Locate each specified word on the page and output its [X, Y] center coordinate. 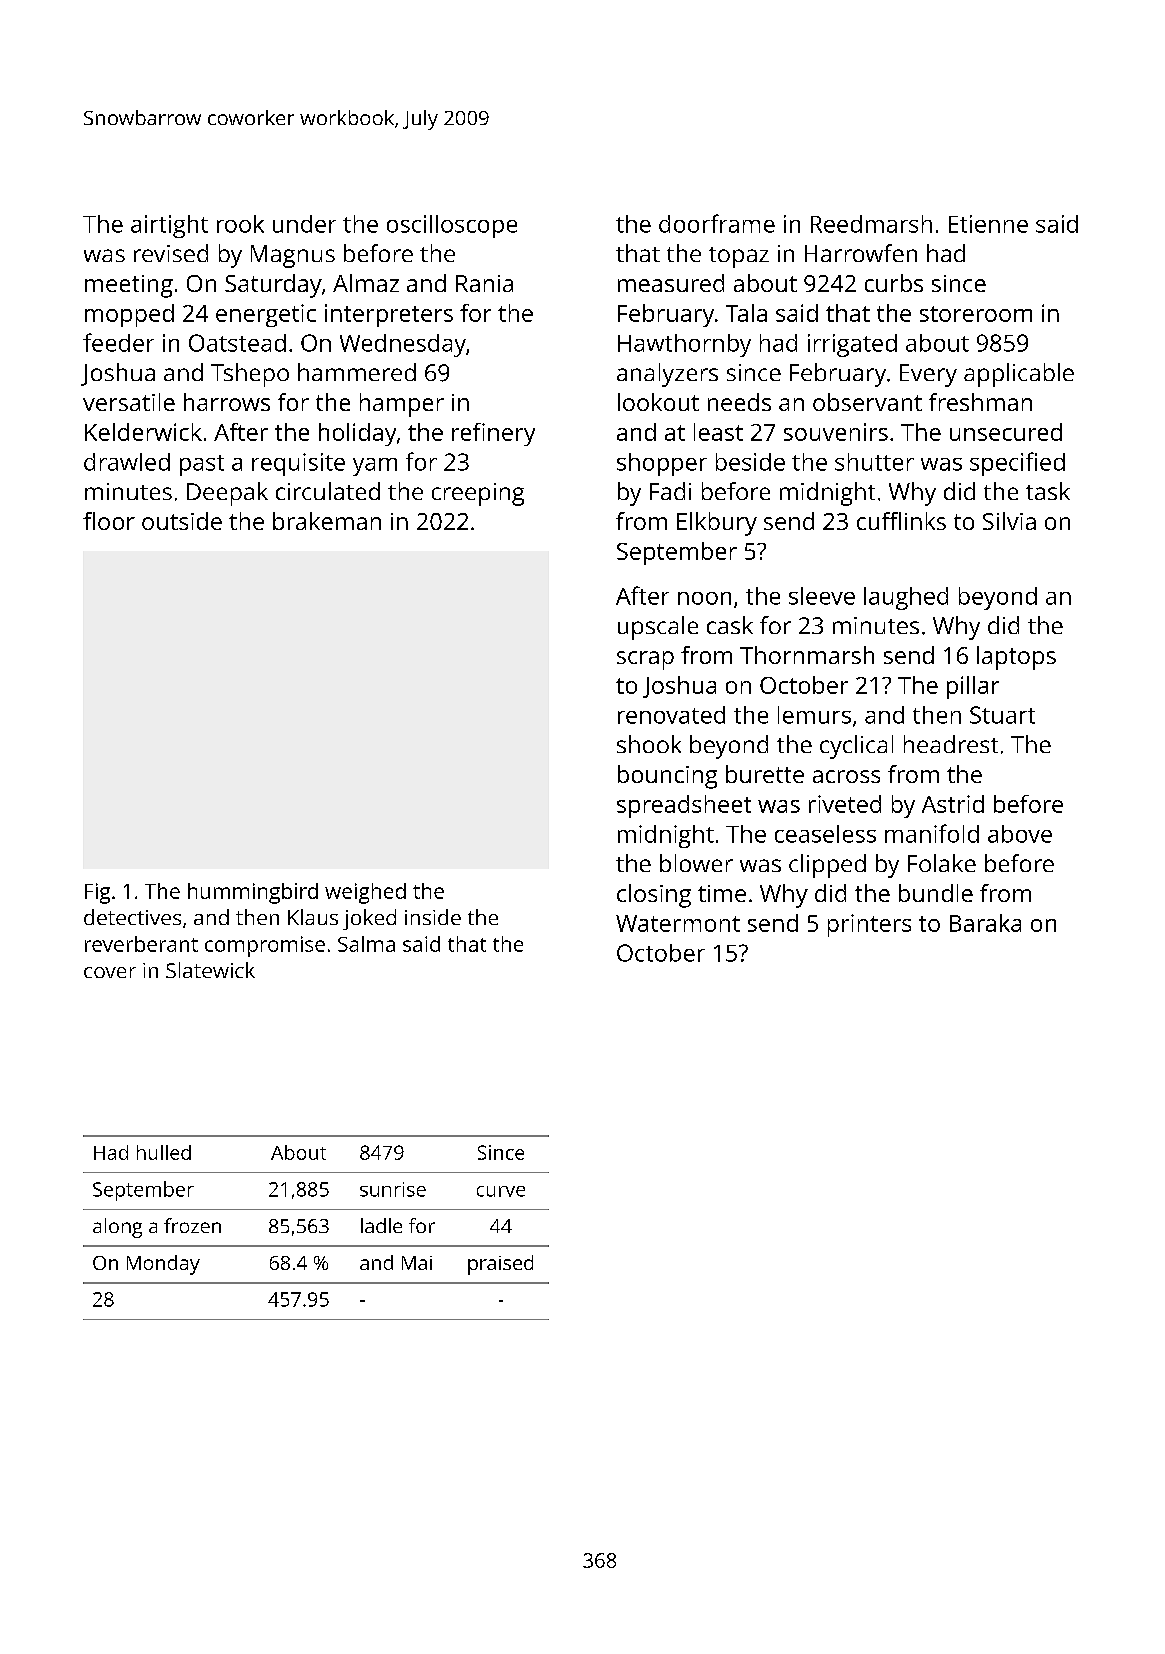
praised [500, 1265]
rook [240, 224]
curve [501, 1191]
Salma [366, 944]
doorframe [717, 223]
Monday [163, 1265]
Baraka [985, 923]
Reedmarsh [871, 224]
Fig [97, 893]
